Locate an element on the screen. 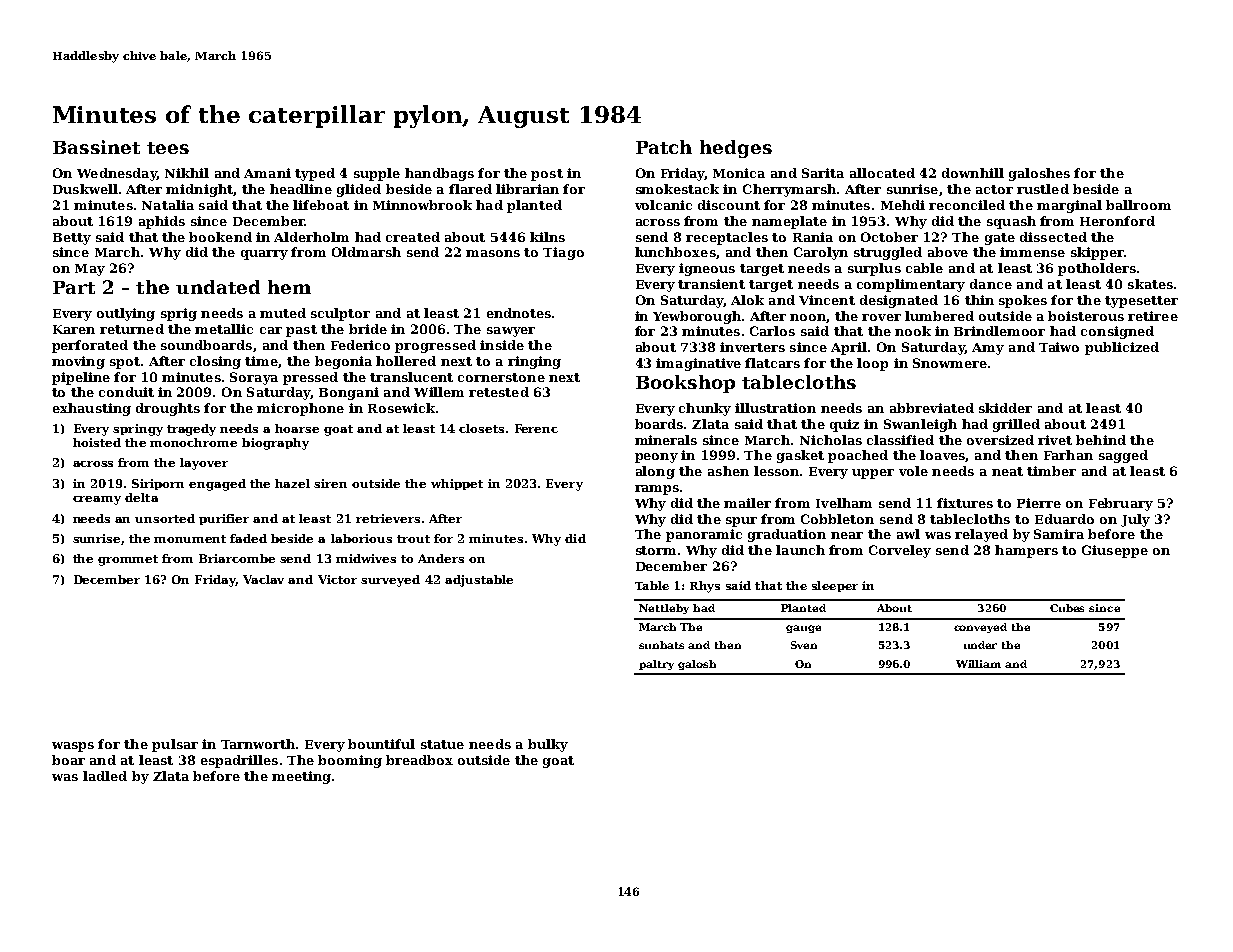 This screenshot has width=1233, height=952. allocated is located at coordinates (882, 173).
